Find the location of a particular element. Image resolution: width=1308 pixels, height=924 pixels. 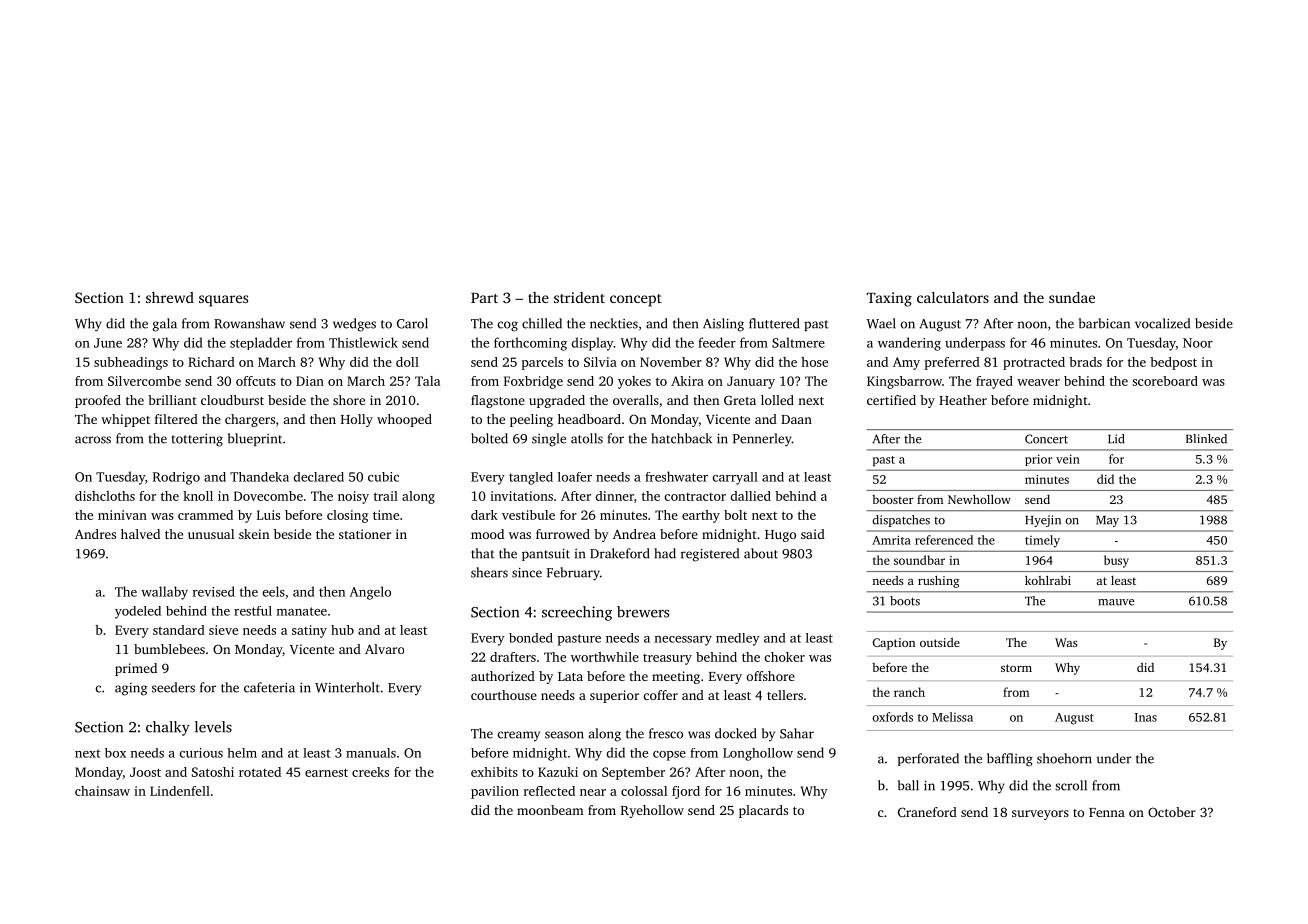

manuals is located at coordinates (371, 753).
